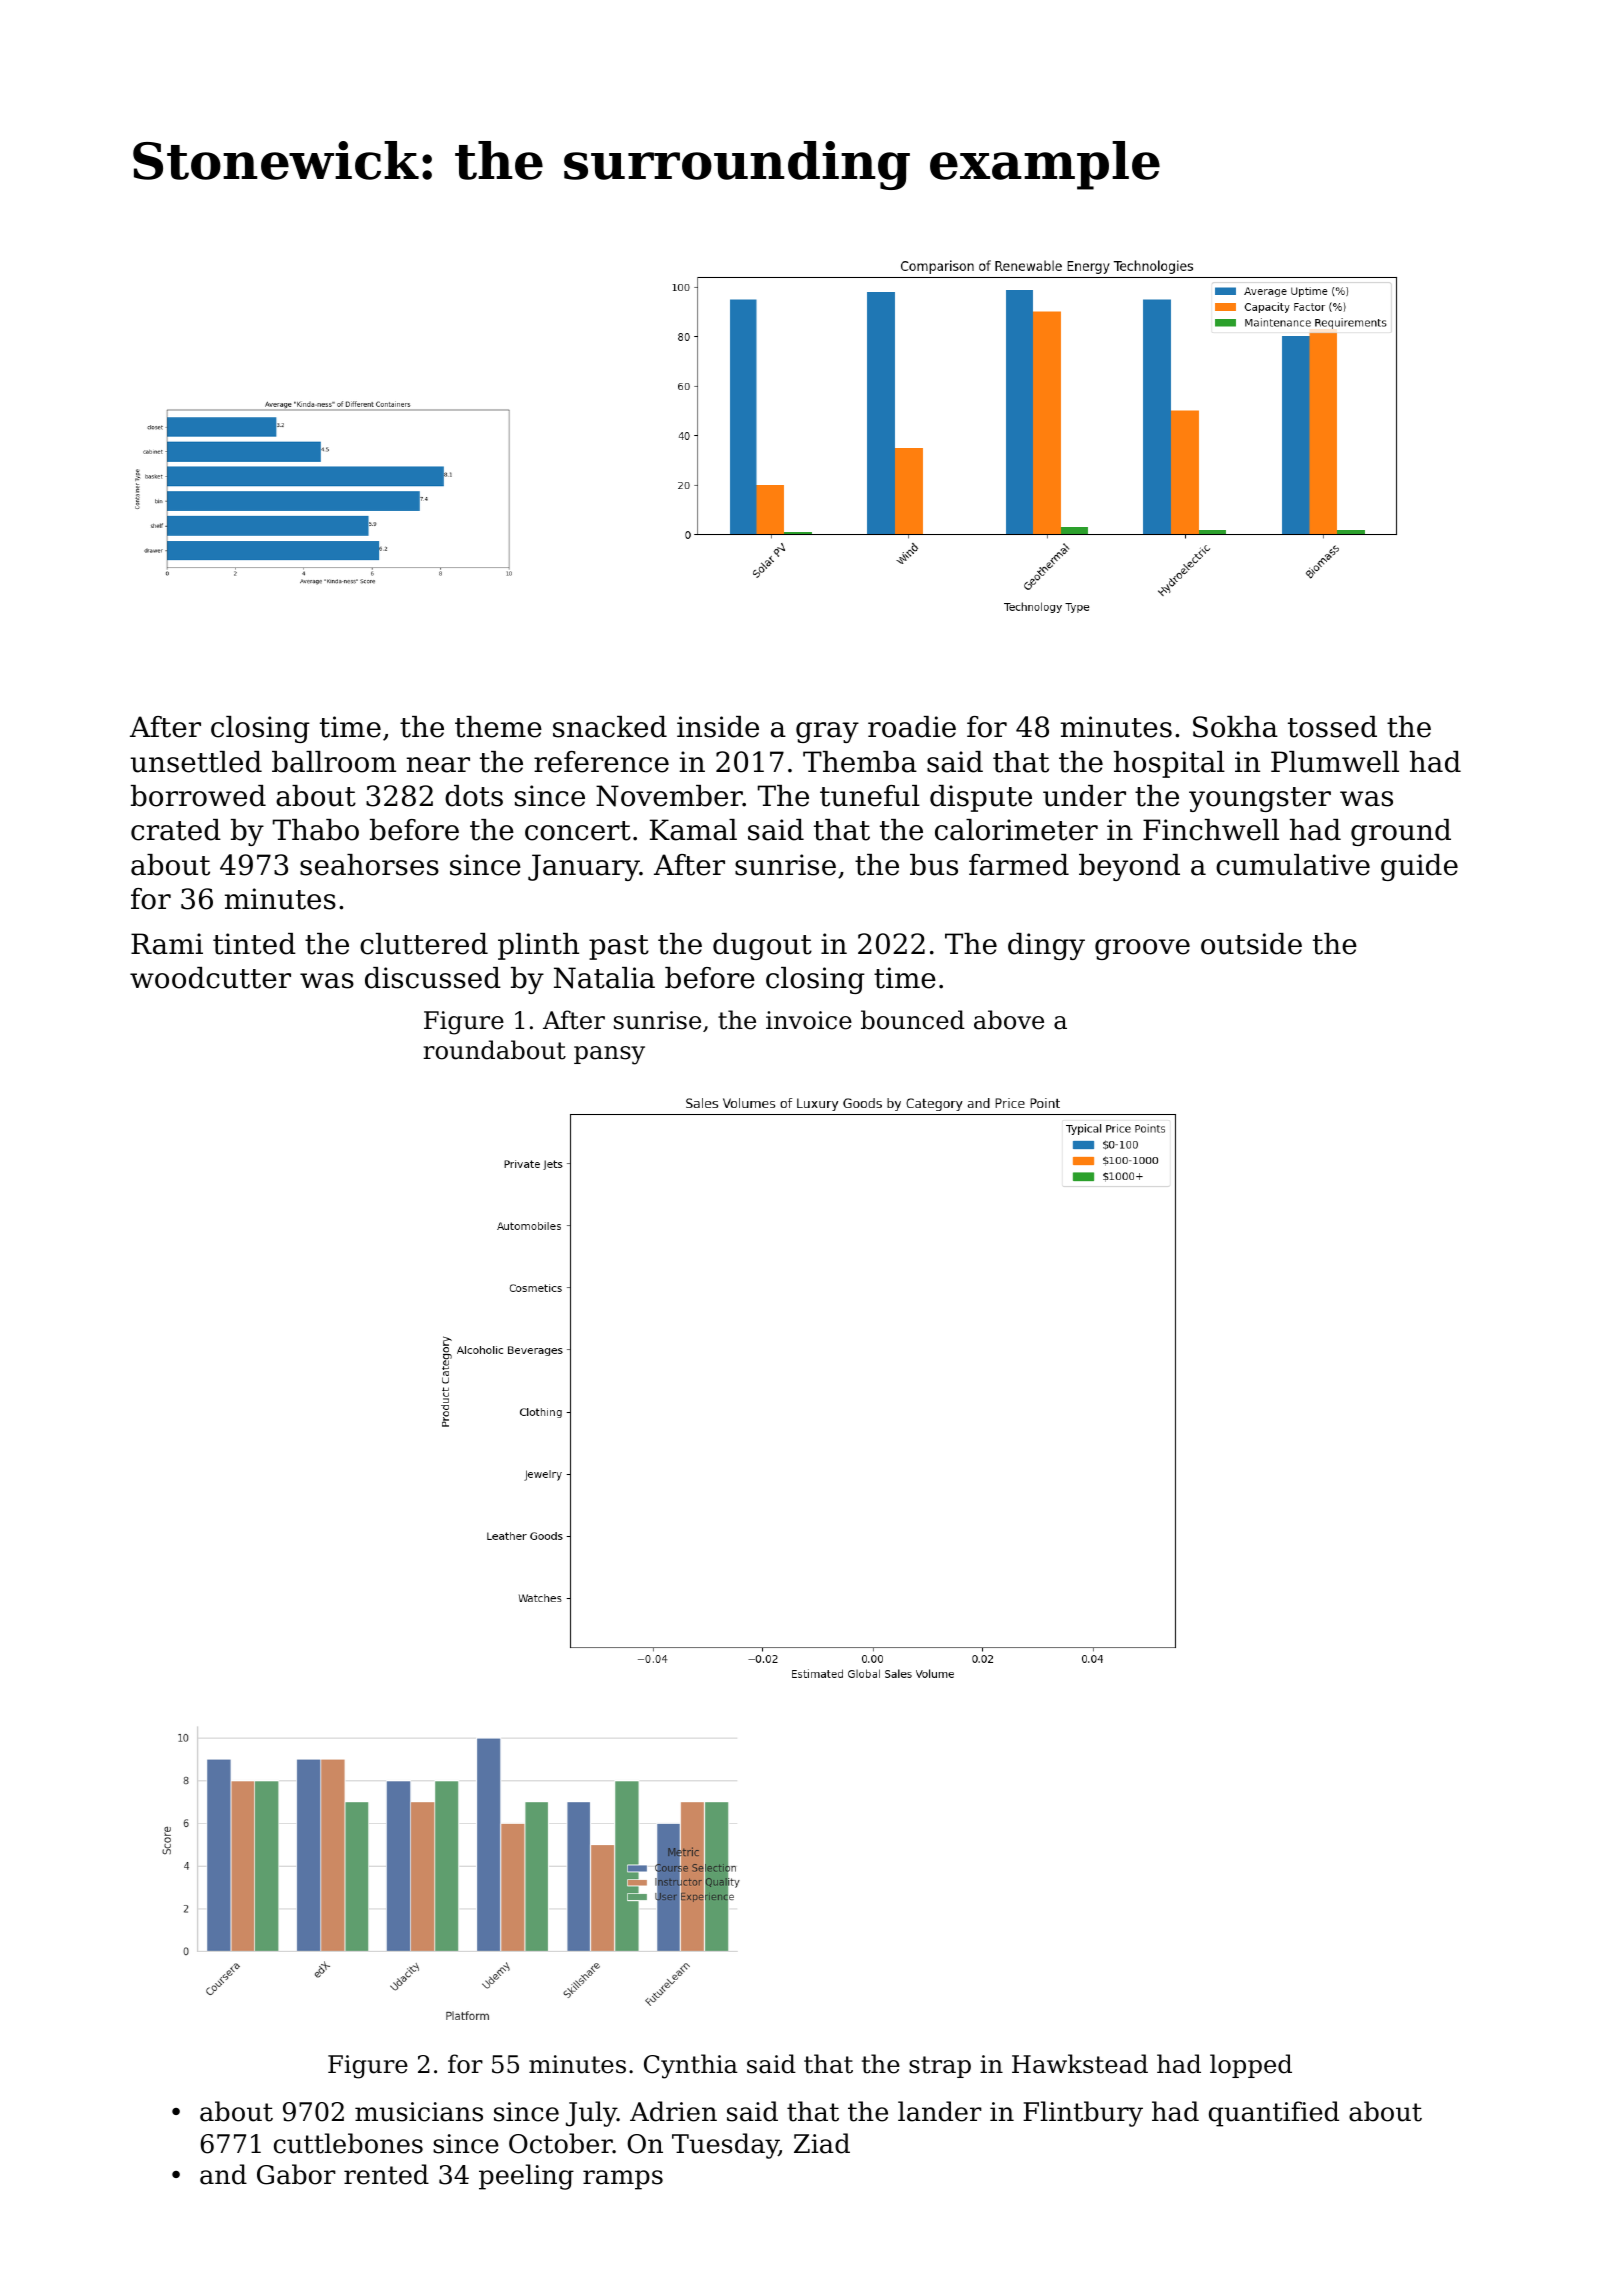  What do you see at coordinates (1274, 2114) in the screenshot?
I see `quantified` at bounding box center [1274, 2114].
